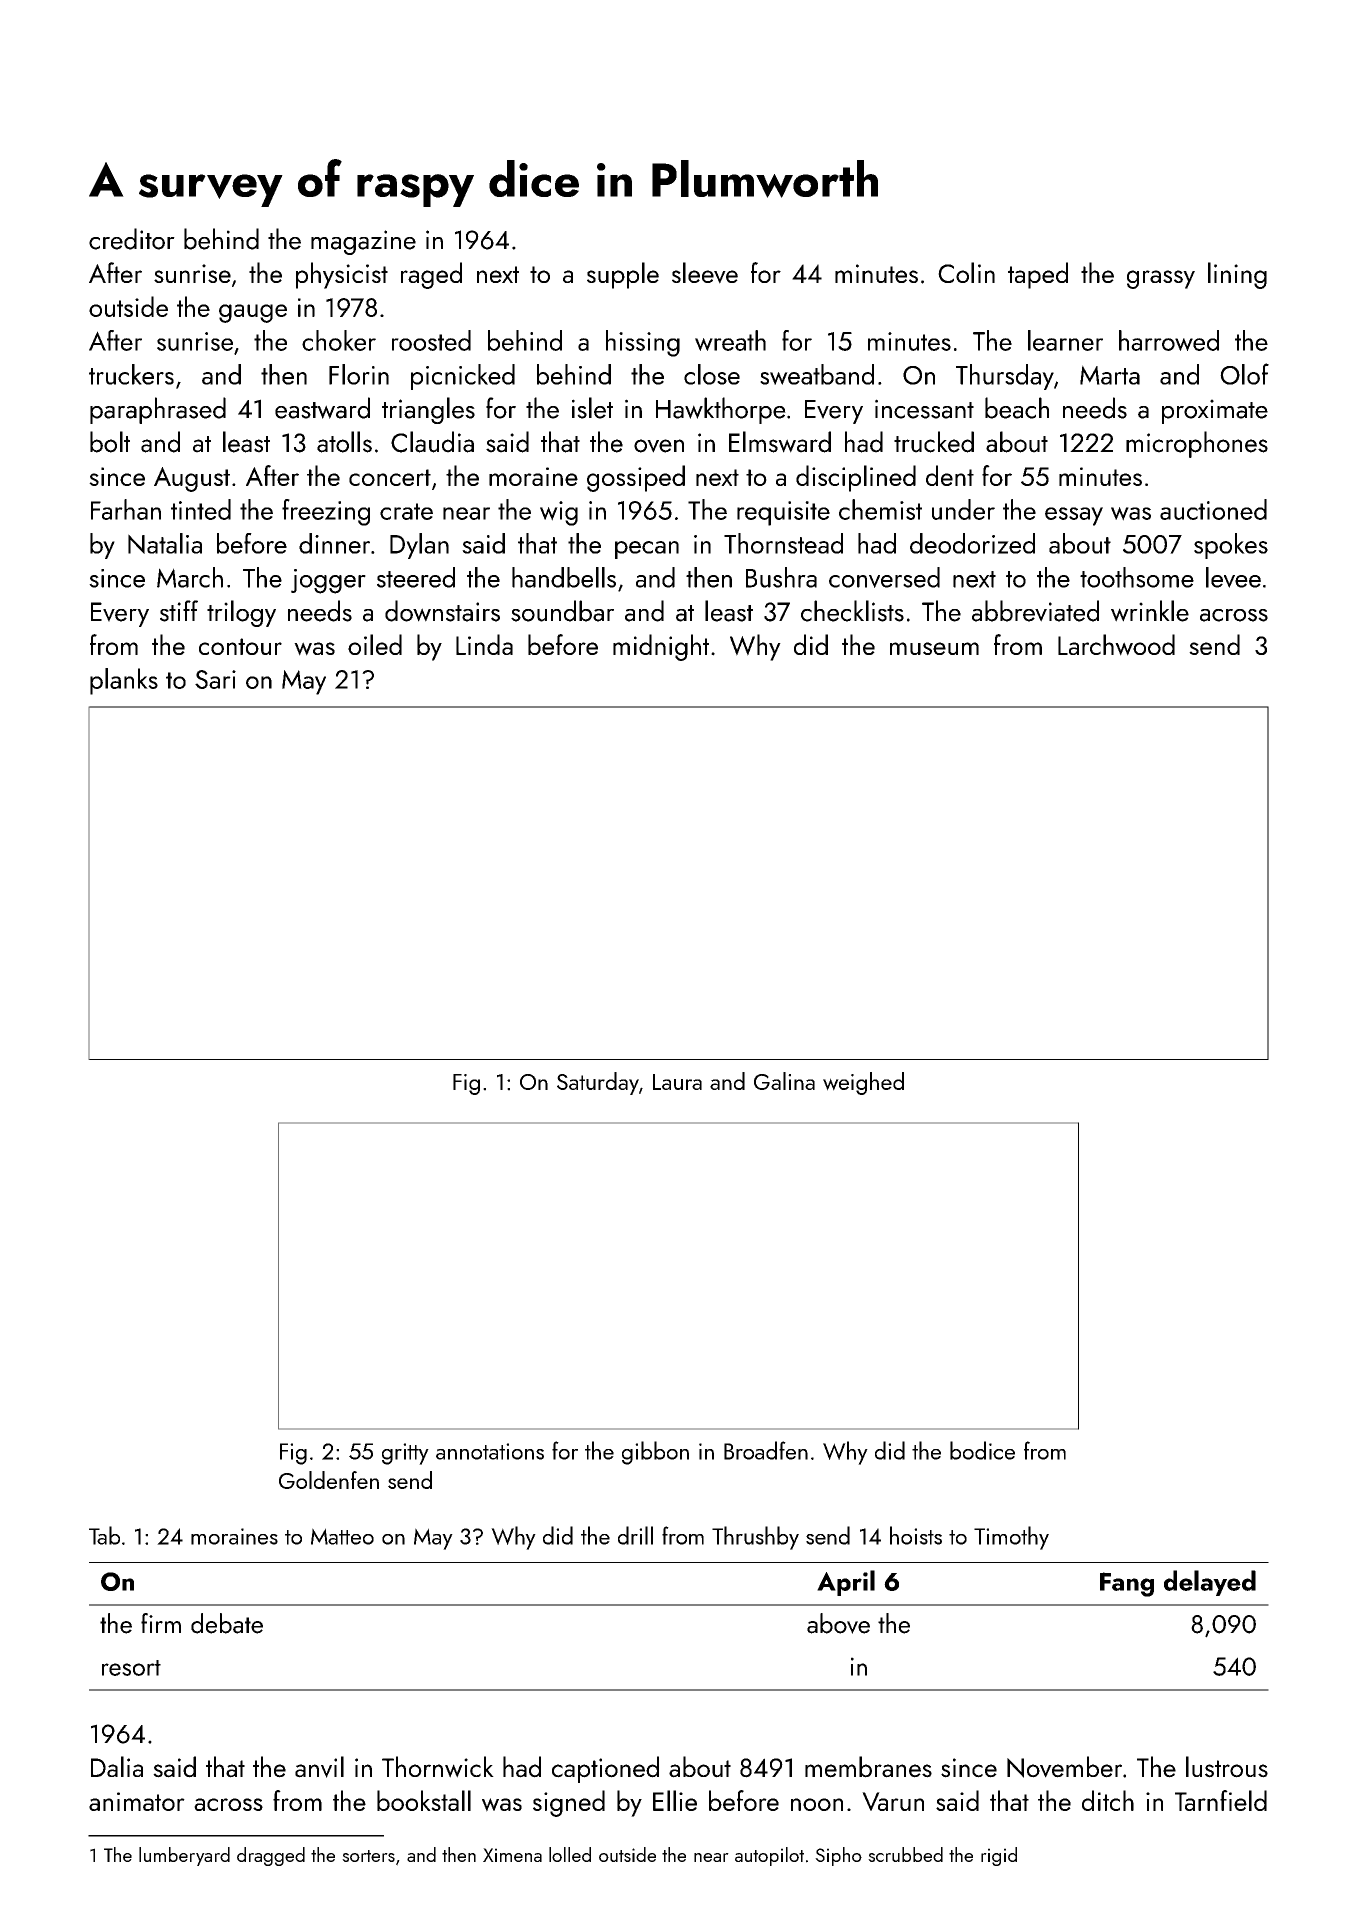 The width and height of the screenshot is (1357, 1919). I want to click on sorters, so click(368, 1856).
